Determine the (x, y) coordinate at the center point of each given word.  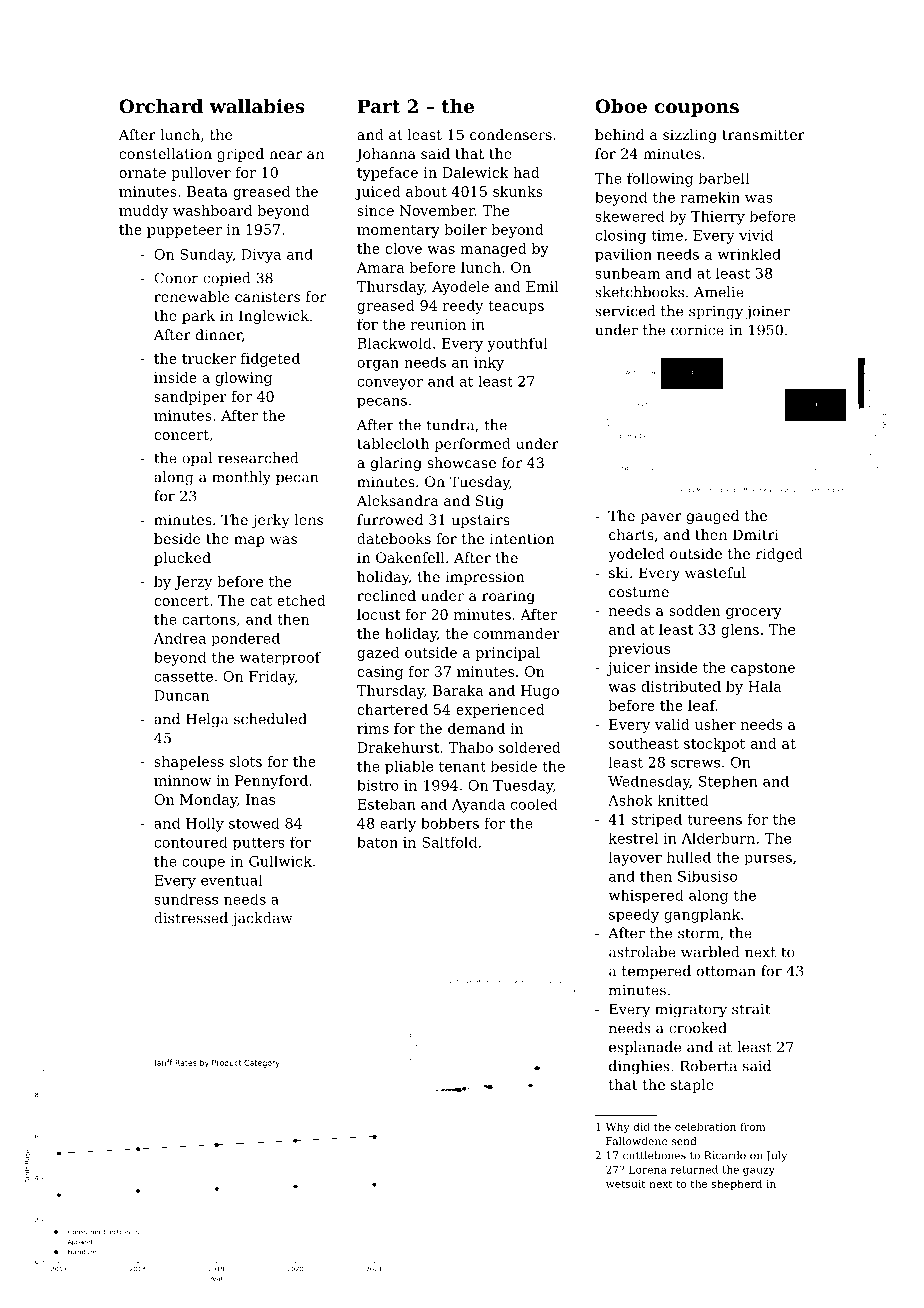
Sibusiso (707, 876)
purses (768, 860)
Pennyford (271, 782)
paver (661, 518)
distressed (191, 918)
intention (522, 538)
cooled (534, 804)
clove (403, 248)
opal (197, 459)
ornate (142, 173)
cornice (697, 330)
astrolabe (642, 952)
